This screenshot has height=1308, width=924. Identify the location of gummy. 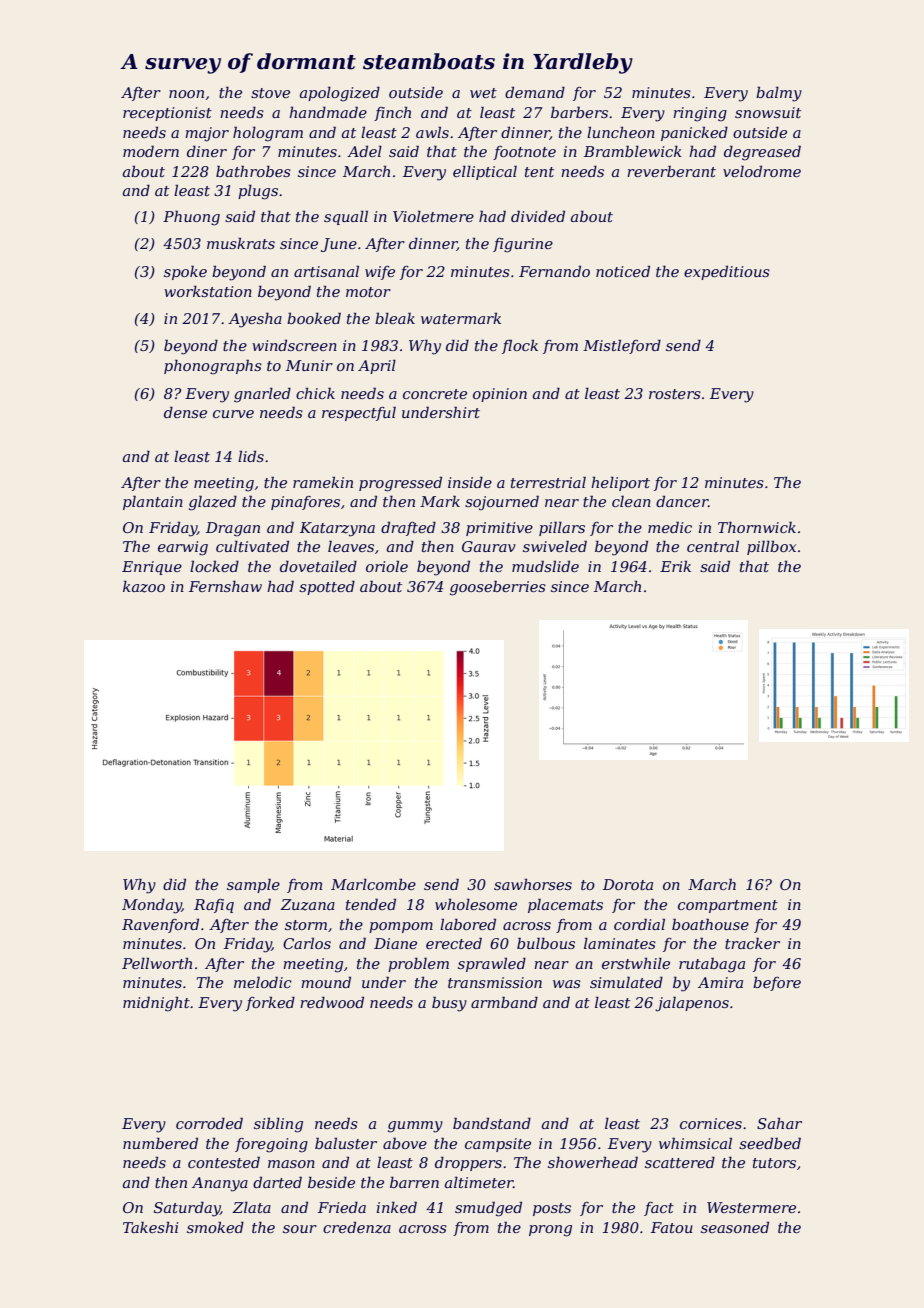
(415, 1127).
